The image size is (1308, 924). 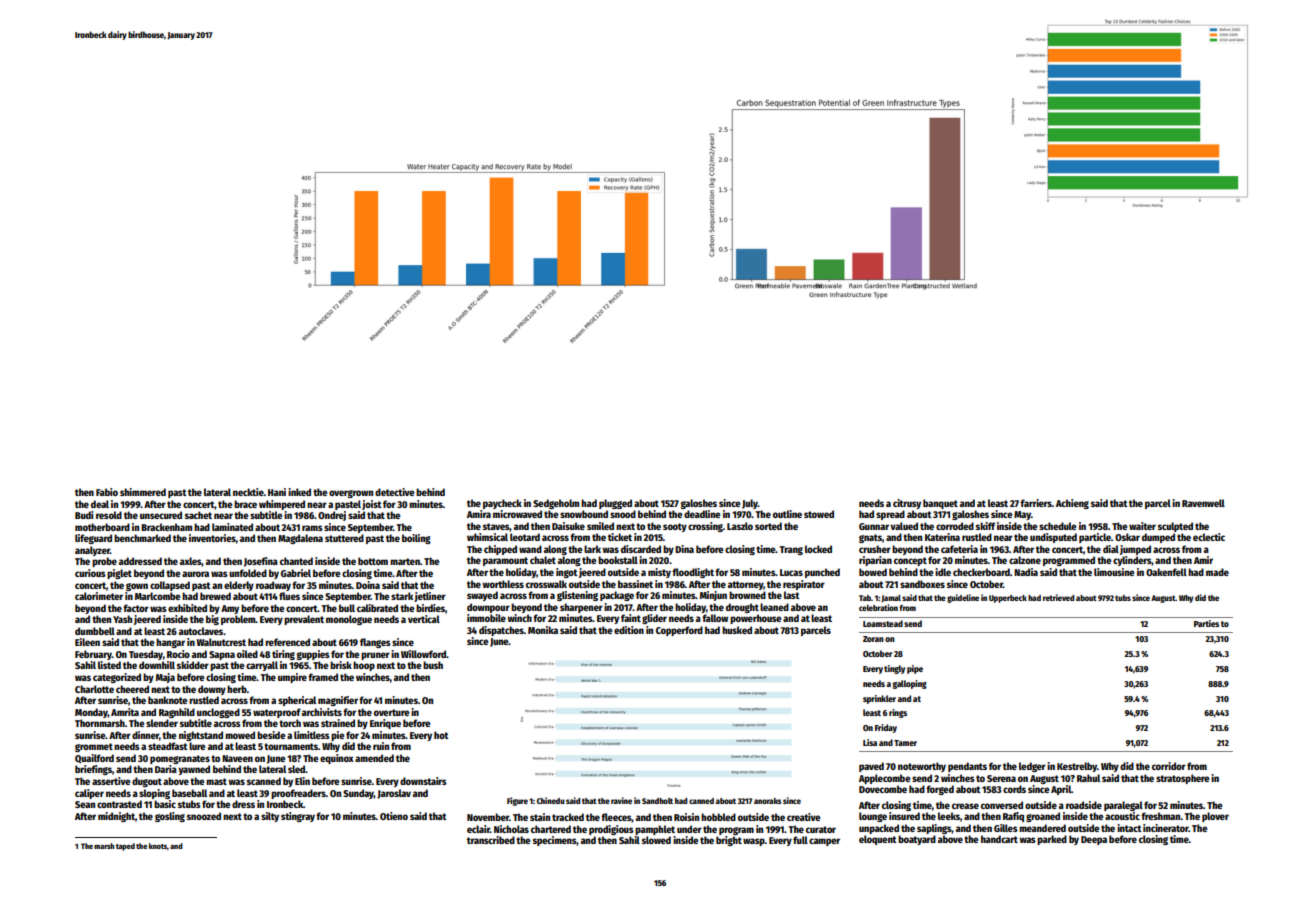 I want to click on swayed, so click(x=482, y=596).
